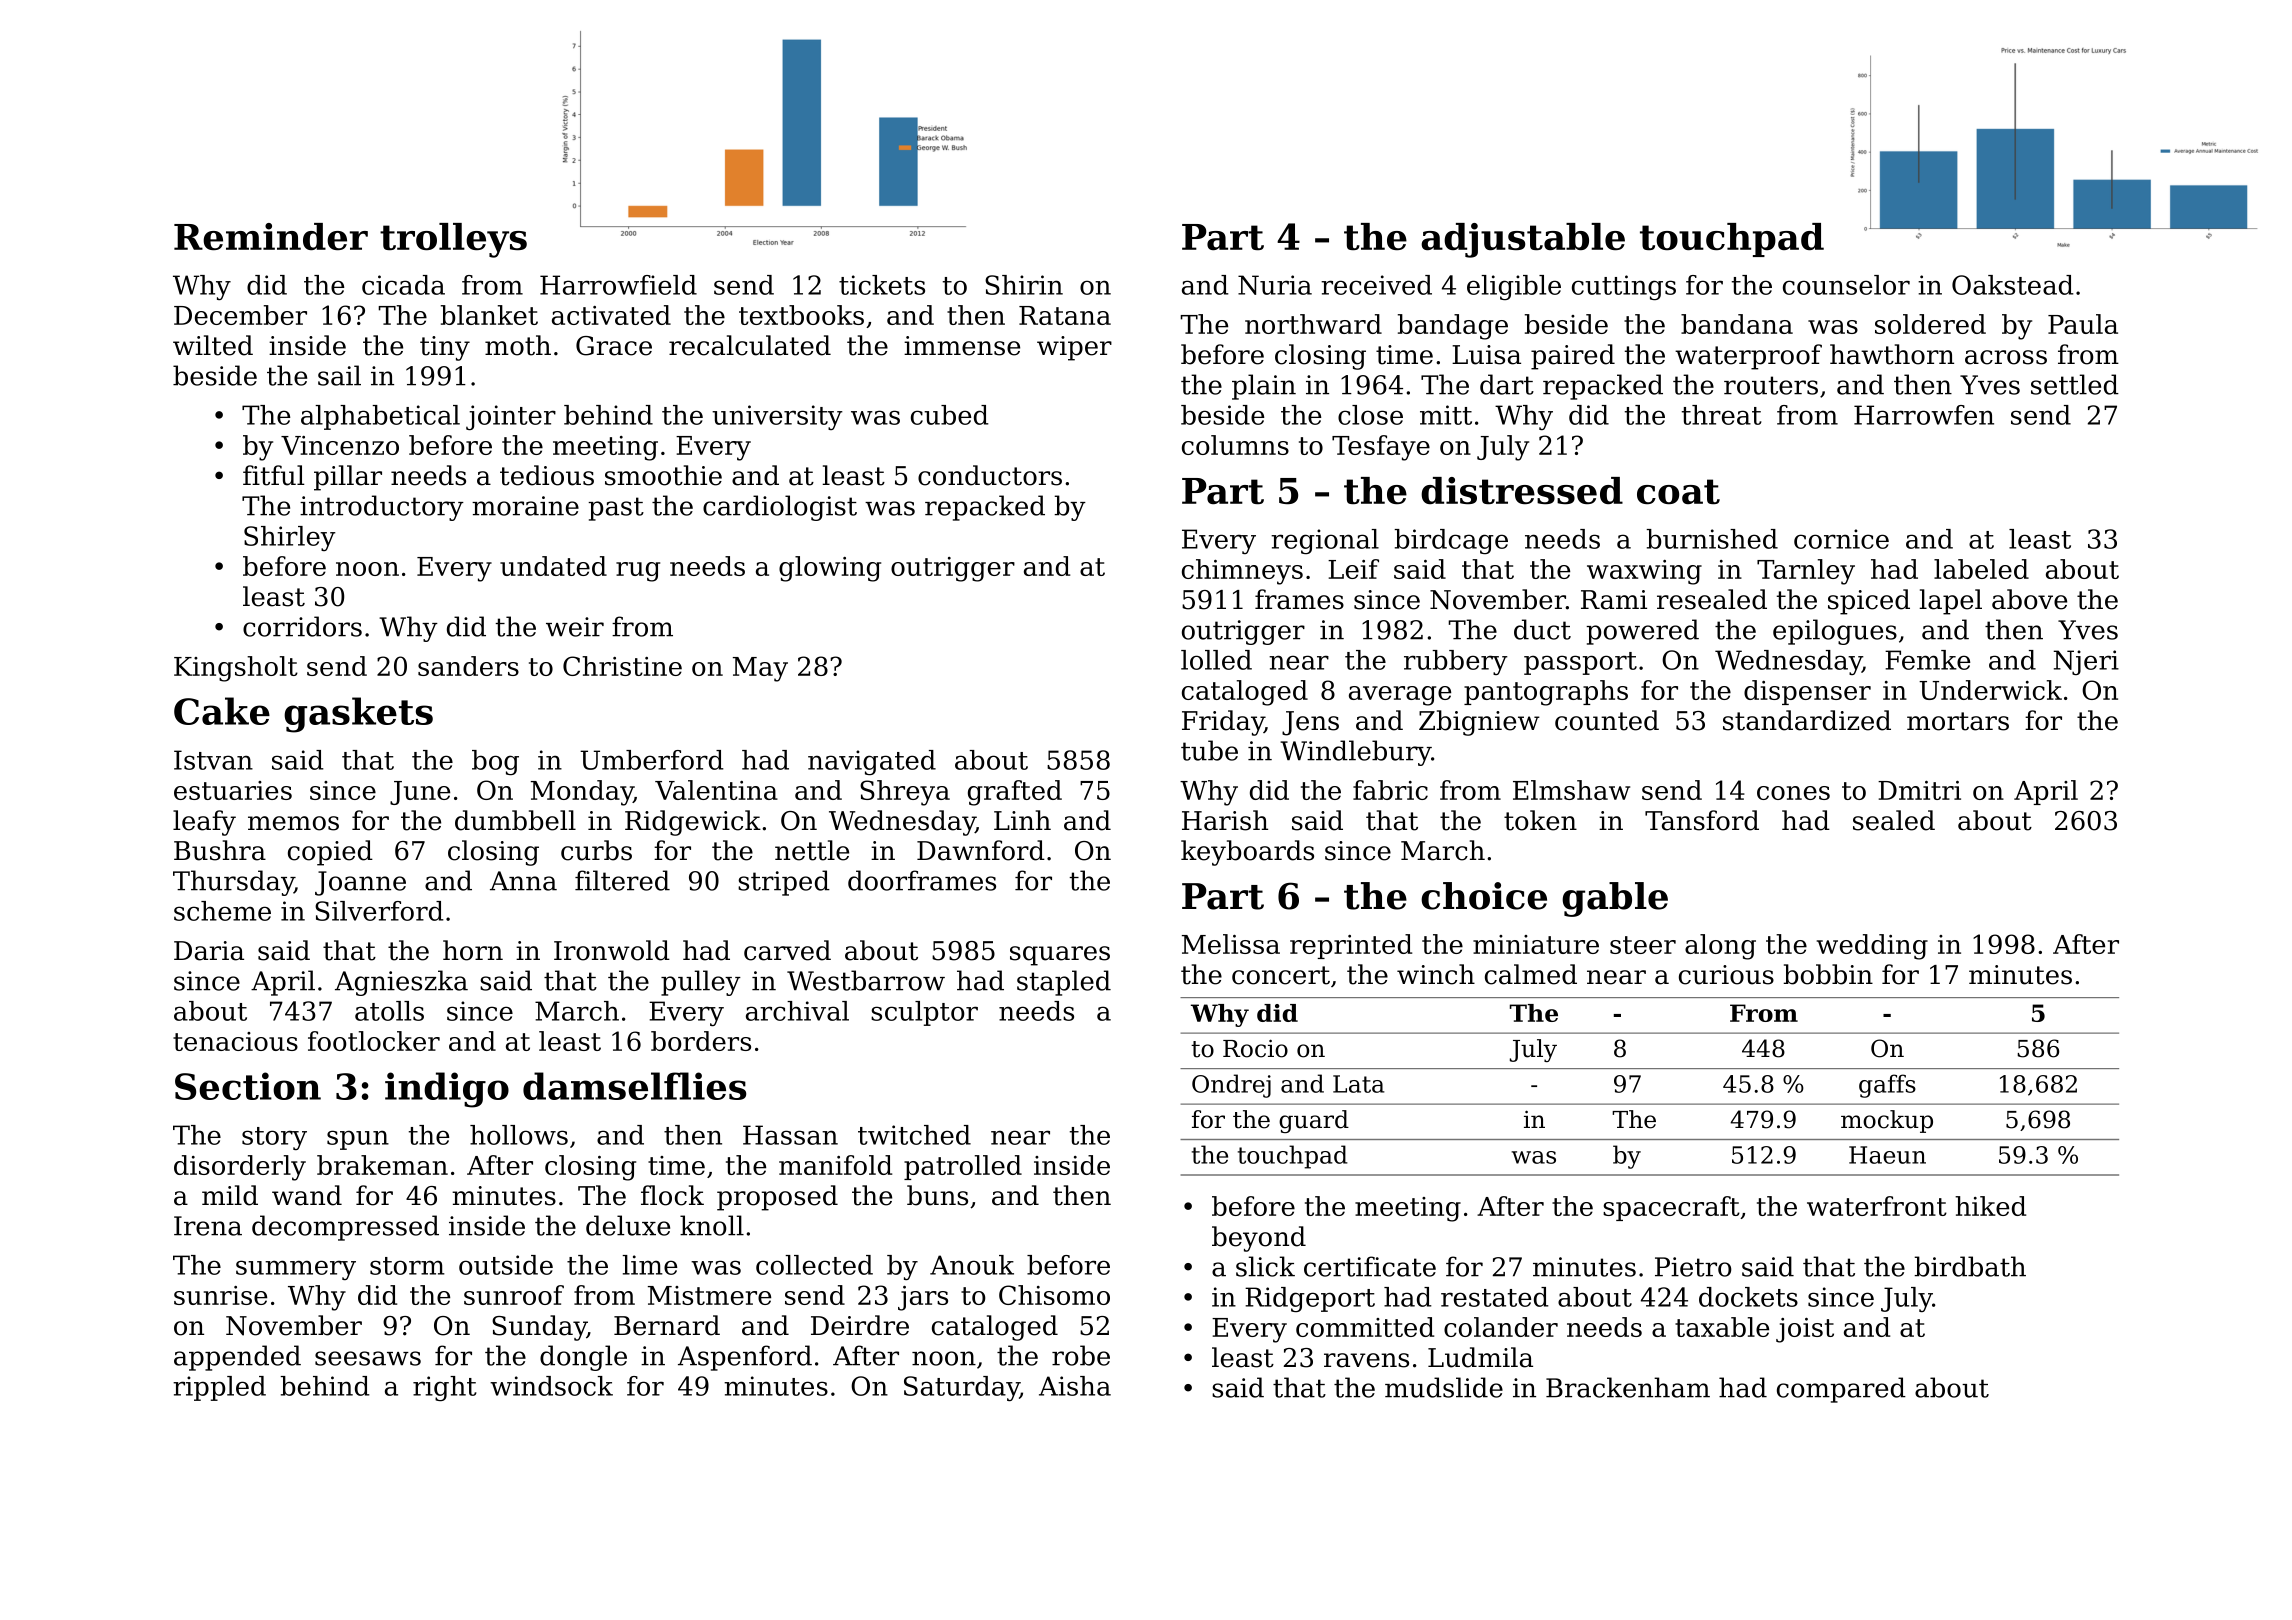 The height and width of the screenshot is (1620, 2292). Describe the element at coordinates (963, 1167) in the screenshot. I see `patrolled` at that location.
